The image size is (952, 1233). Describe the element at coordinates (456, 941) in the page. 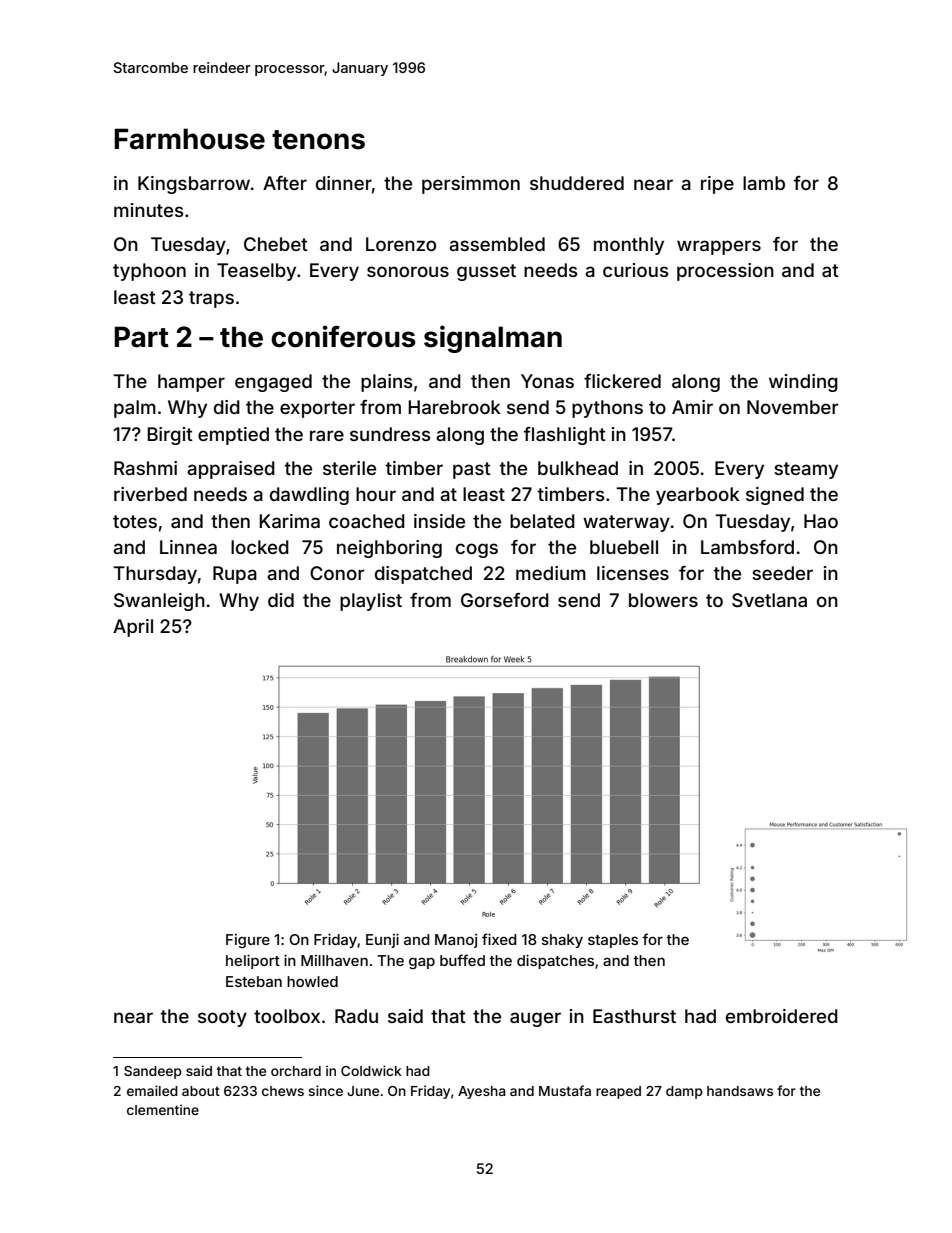

I see `Manoj` at that location.
